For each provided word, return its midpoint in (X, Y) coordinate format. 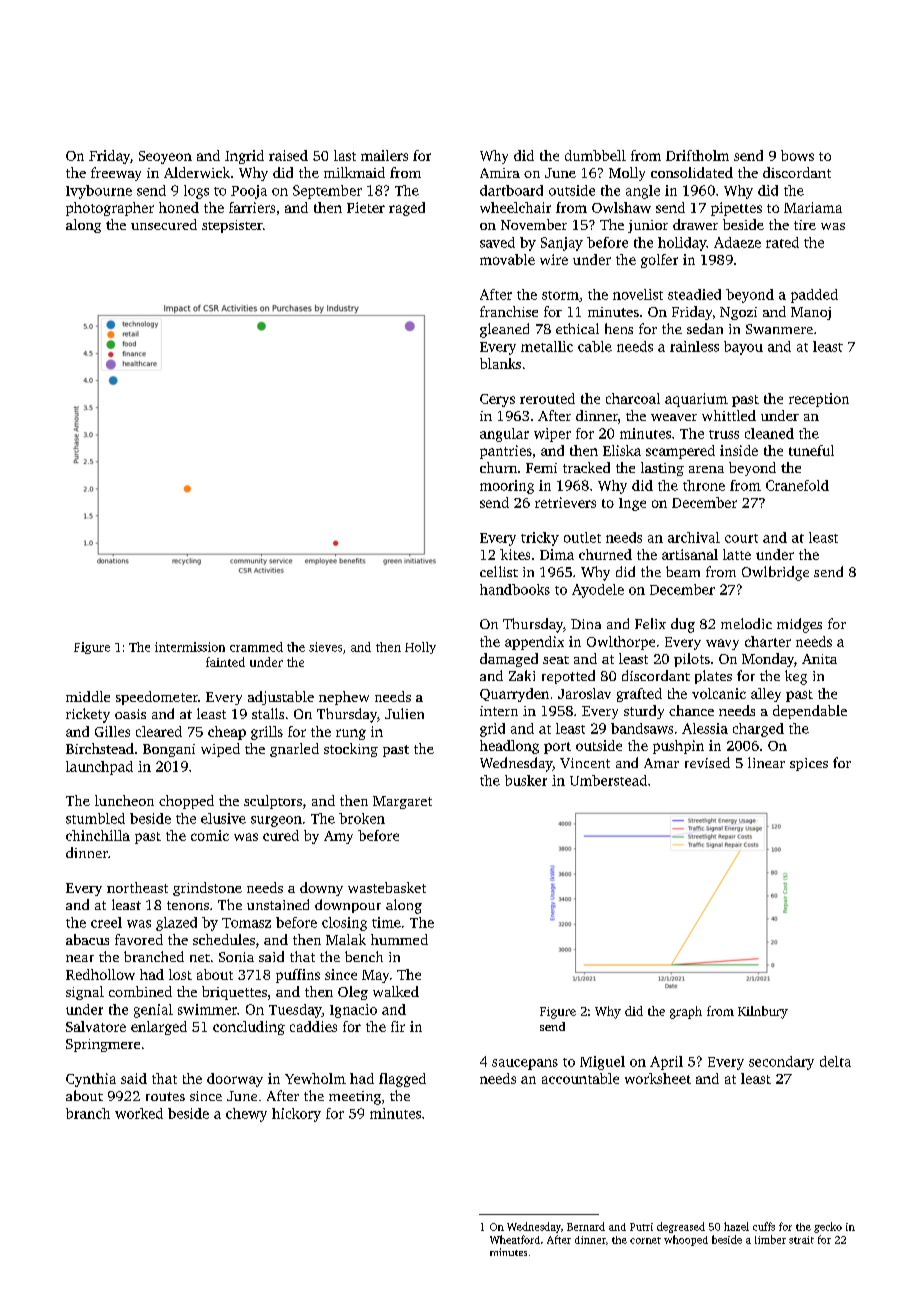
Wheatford (515, 1239)
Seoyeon (165, 157)
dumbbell (595, 155)
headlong (509, 747)
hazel (736, 1226)
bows (797, 155)
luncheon (124, 800)
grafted (639, 695)
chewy (246, 1115)
